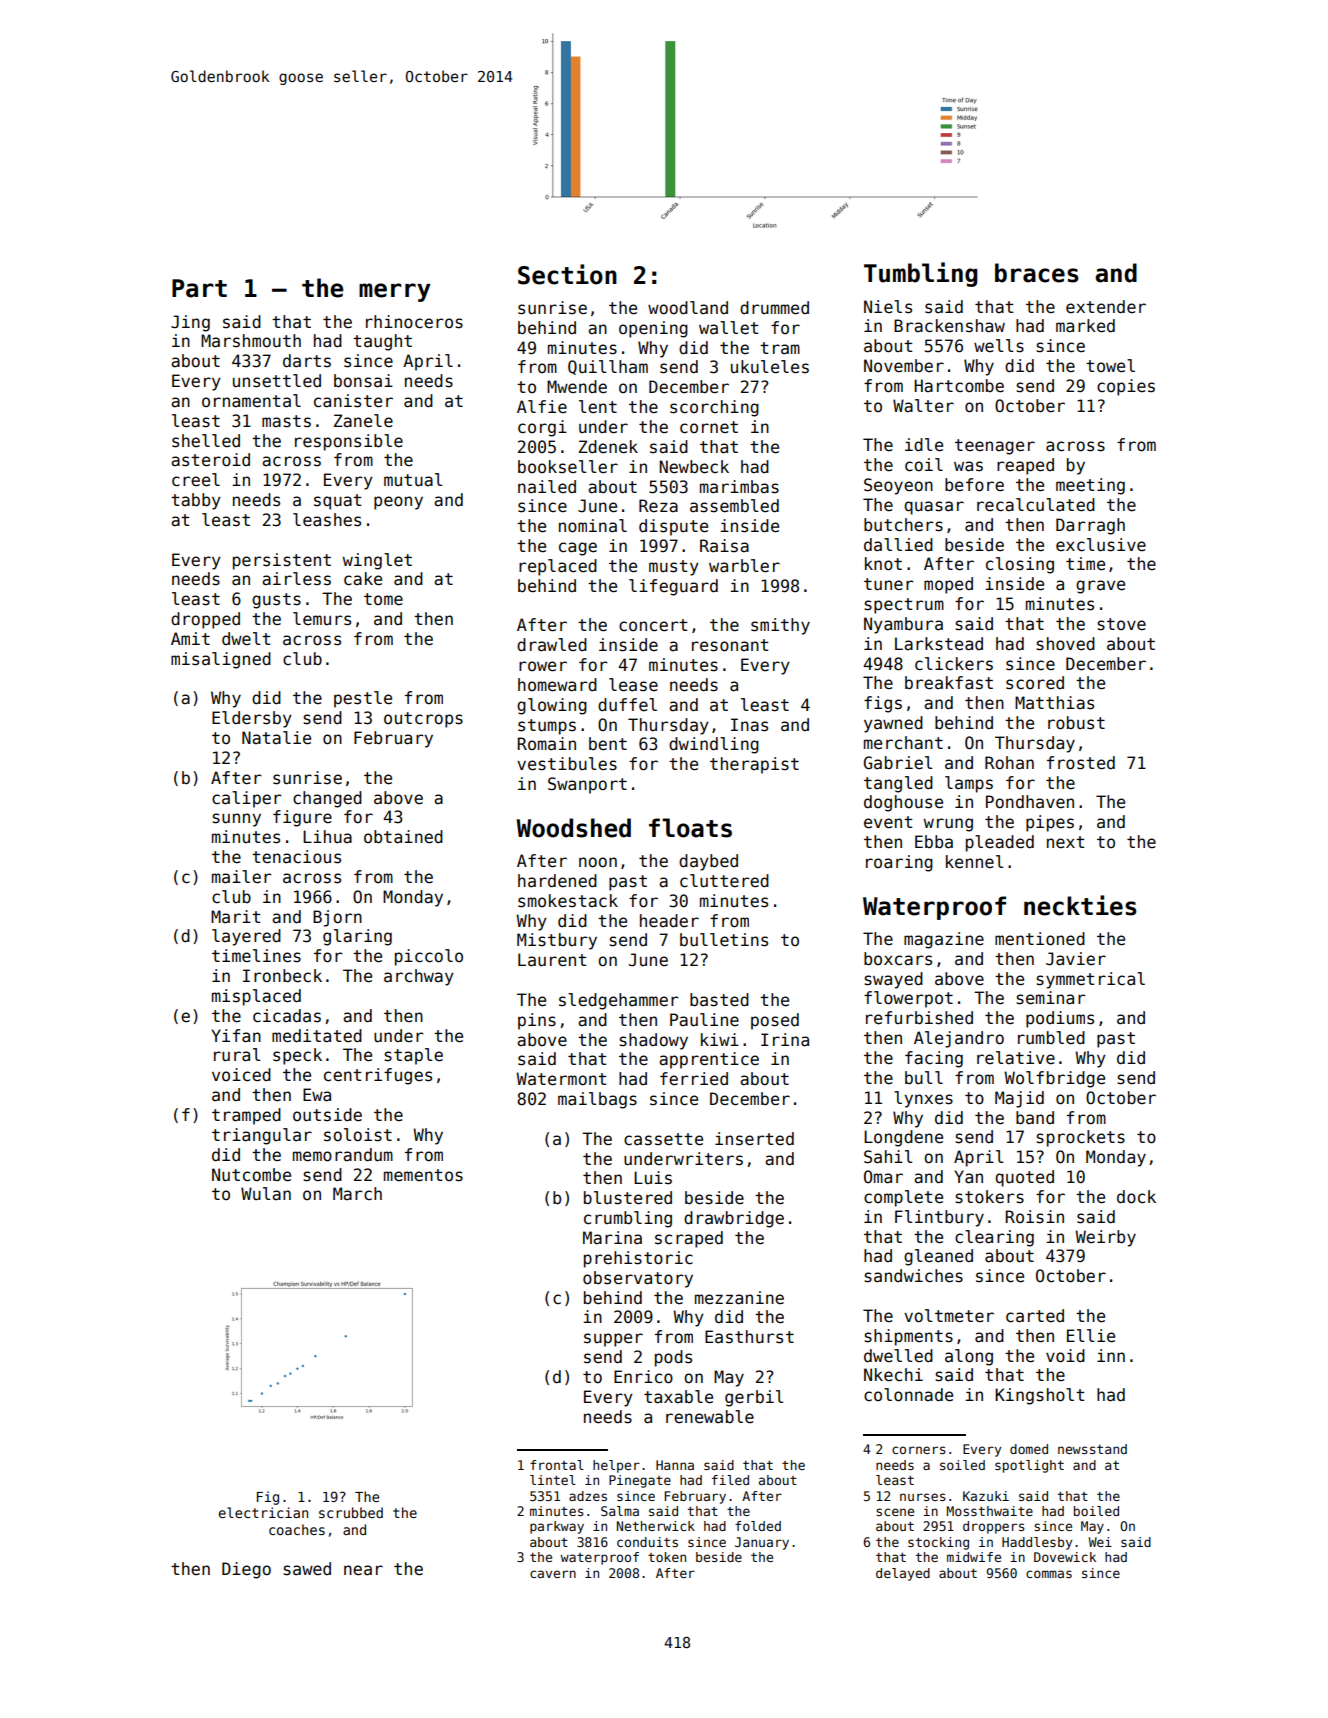 This screenshot has width=1328, height=1718. What do you see at coordinates (206, 441) in the screenshot?
I see `shelled` at bounding box center [206, 441].
